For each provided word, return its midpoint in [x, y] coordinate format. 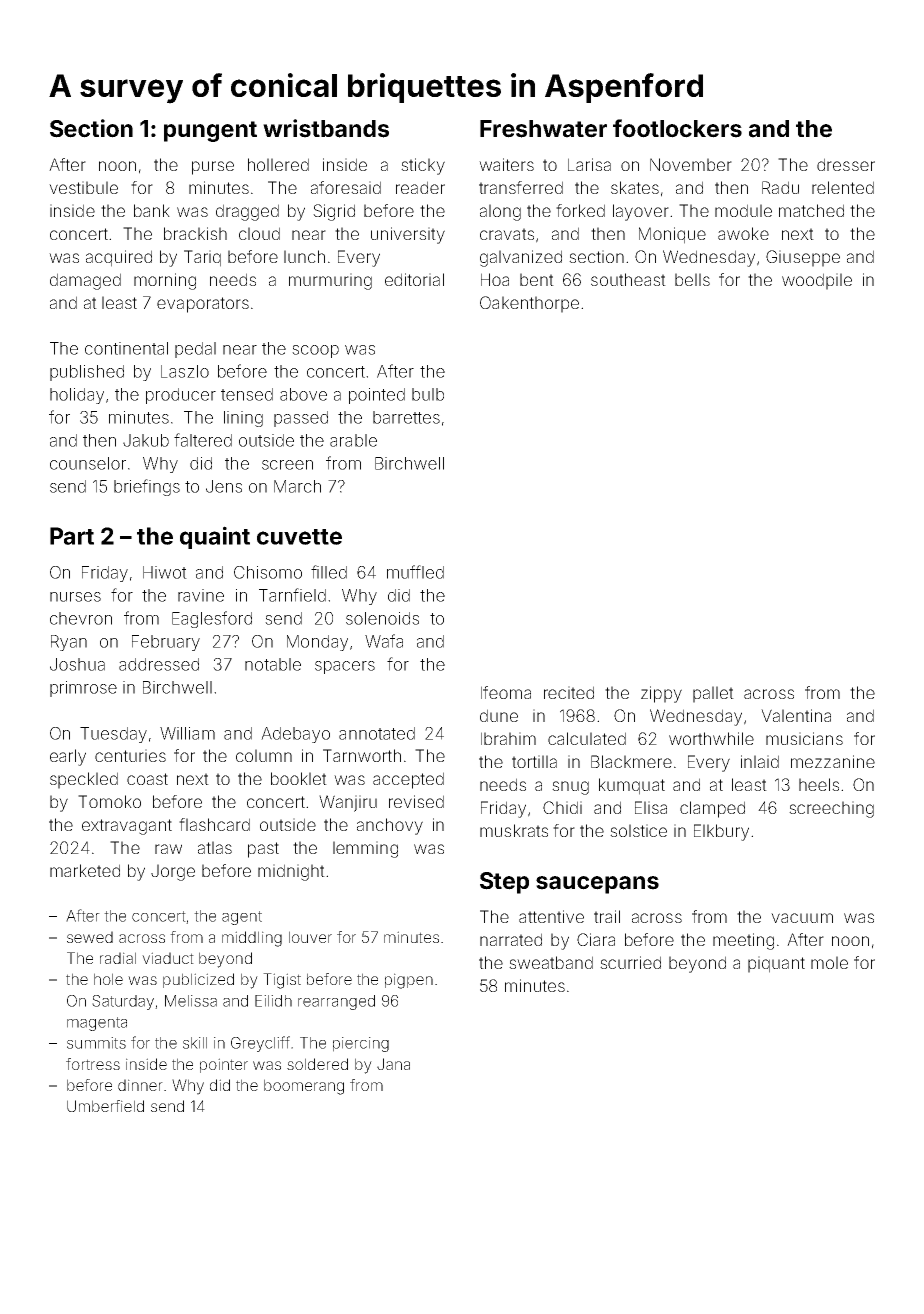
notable [273, 664]
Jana [393, 1064]
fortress [93, 1064]
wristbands [326, 128]
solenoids [382, 618]
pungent [210, 131]
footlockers [677, 128]
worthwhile [711, 738]
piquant [776, 964]
